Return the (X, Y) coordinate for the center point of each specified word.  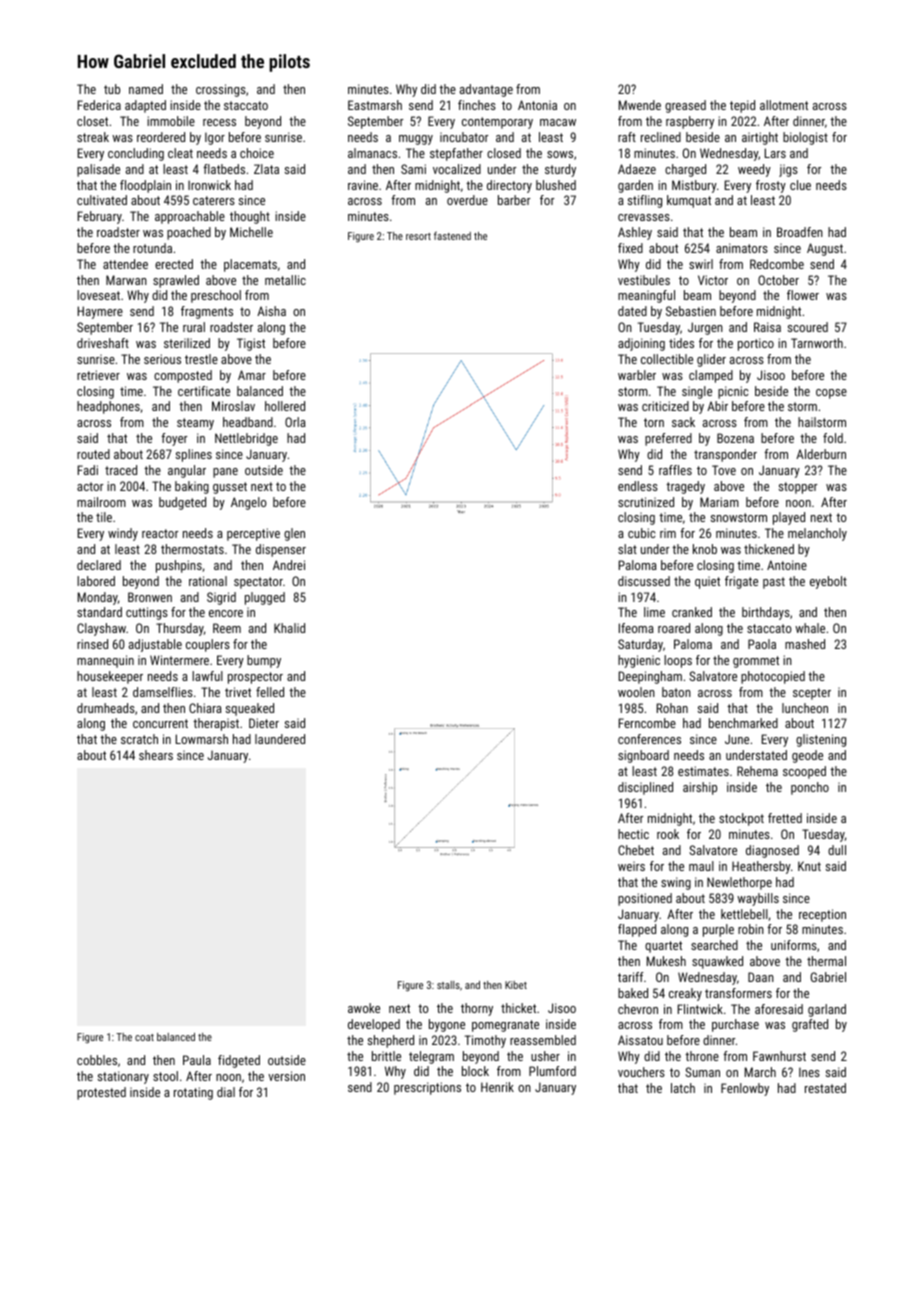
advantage (486, 90)
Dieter (264, 723)
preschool (216, 296)
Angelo (249, 503)
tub (112, 89)
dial (226, 1092)
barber (514, 200)
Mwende (640, 105)
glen (294, 534)
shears (156, 755)
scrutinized (646, 502)
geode (807, 756)
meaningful (646, 296)
